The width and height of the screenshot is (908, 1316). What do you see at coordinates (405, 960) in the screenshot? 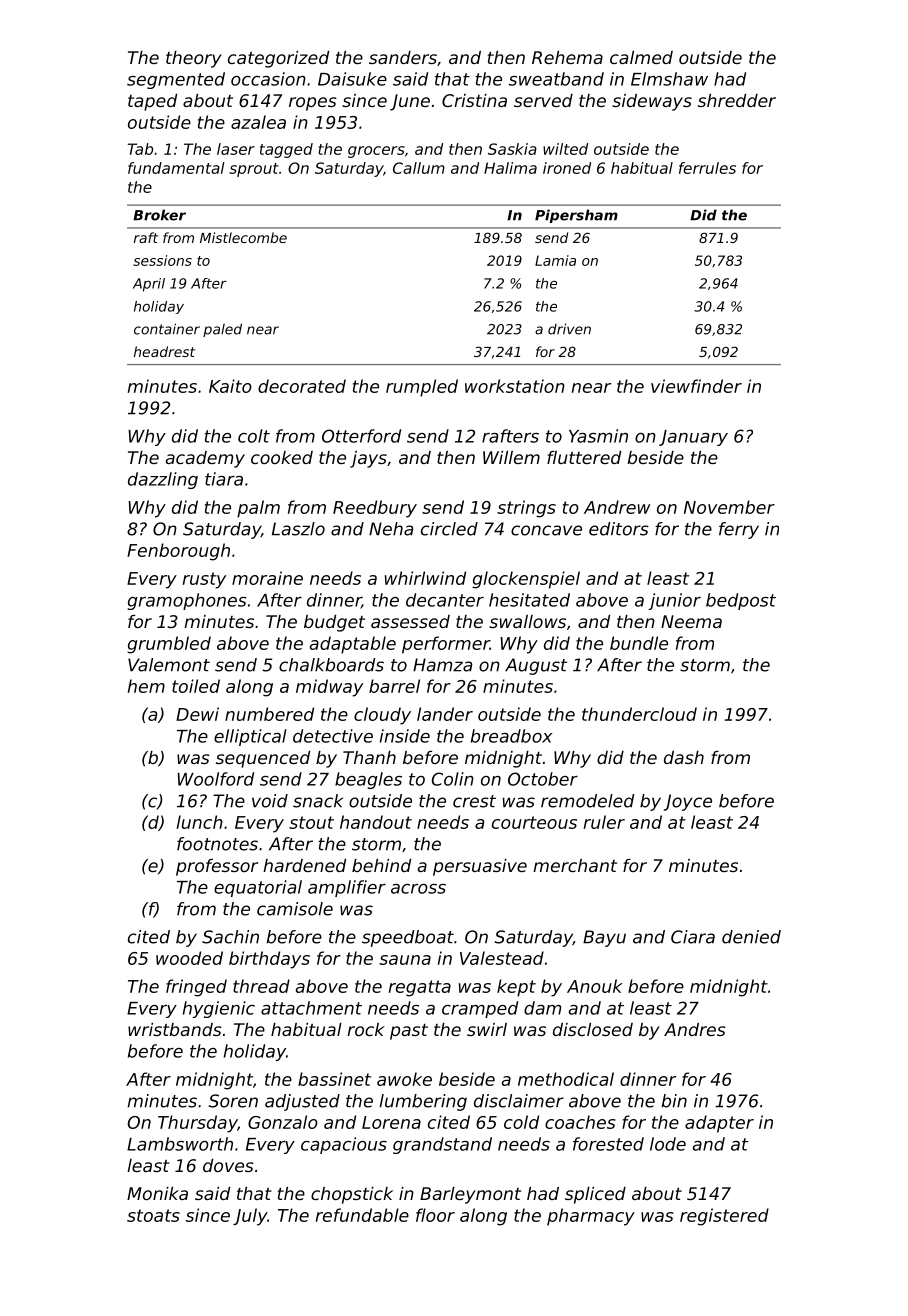
I see `sauna` at bounding box center [405, 960].
